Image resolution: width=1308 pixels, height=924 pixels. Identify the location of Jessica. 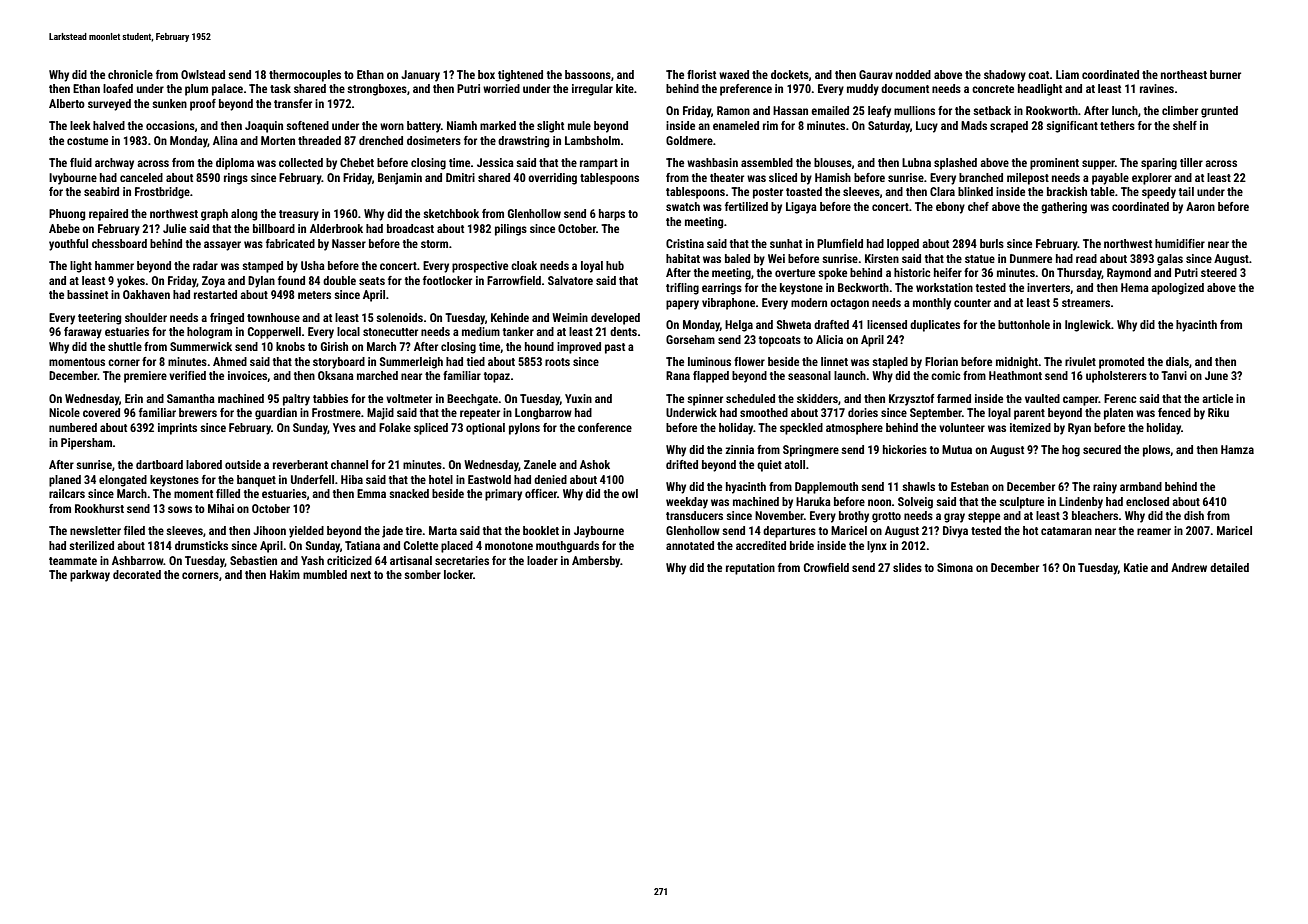
(495, 162).
